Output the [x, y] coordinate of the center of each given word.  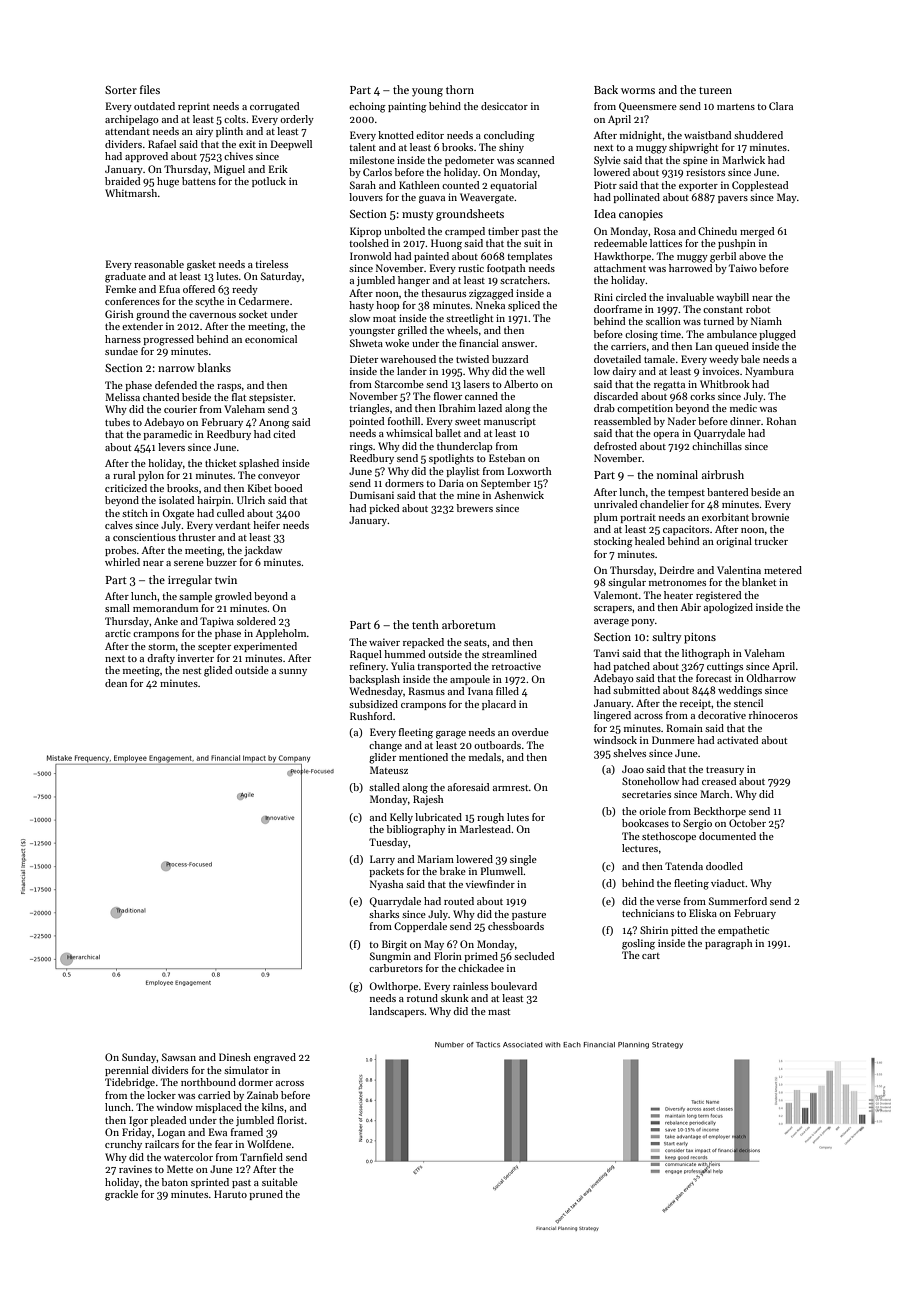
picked [384, 509]
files [150, 89]
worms [638, 91]
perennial [127, 1071]
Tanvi [607, 653]
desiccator [504, 106]
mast [499, 1012]
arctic [118, 633]
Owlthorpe [393, 987]
